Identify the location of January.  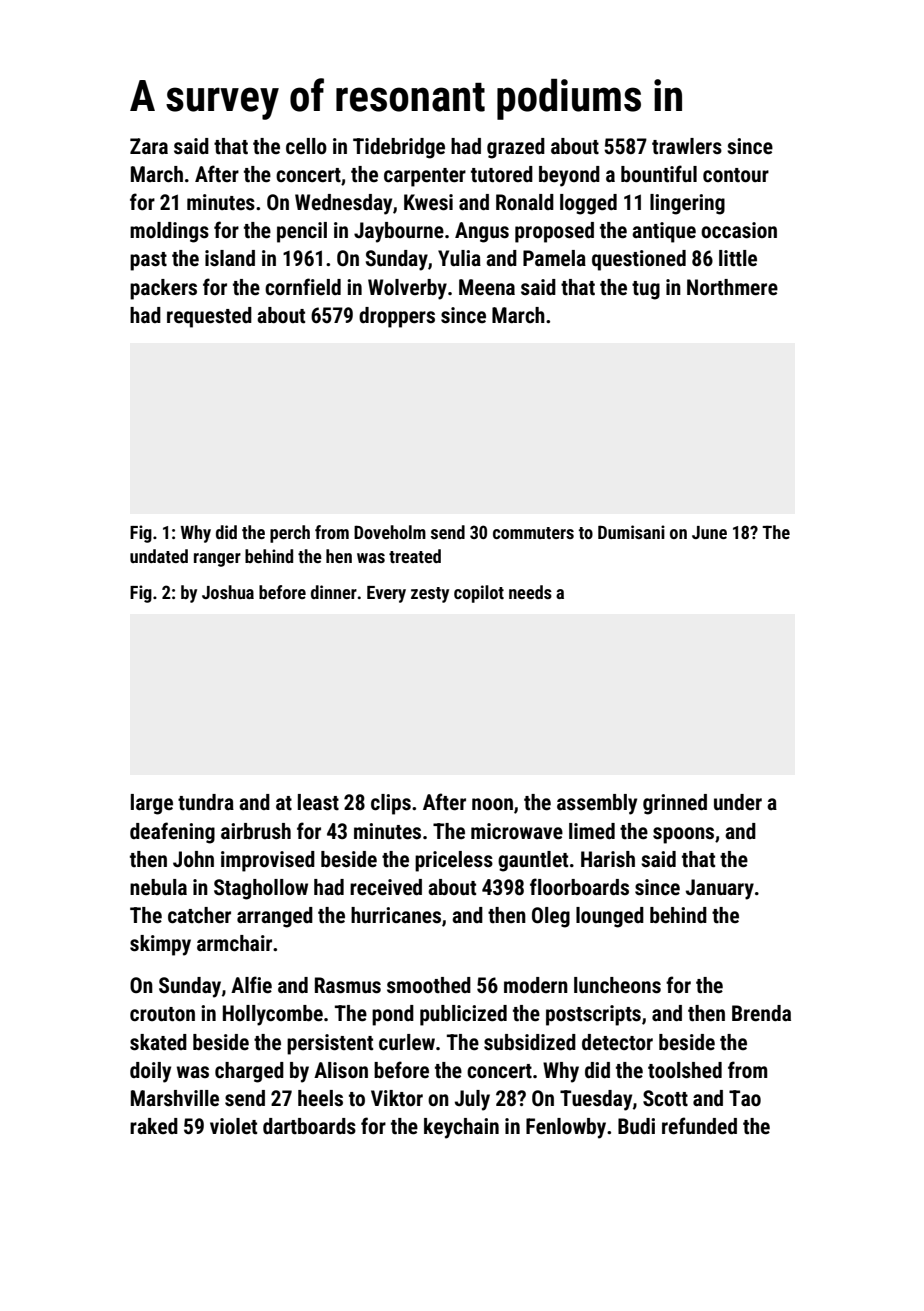
(720, 889).
